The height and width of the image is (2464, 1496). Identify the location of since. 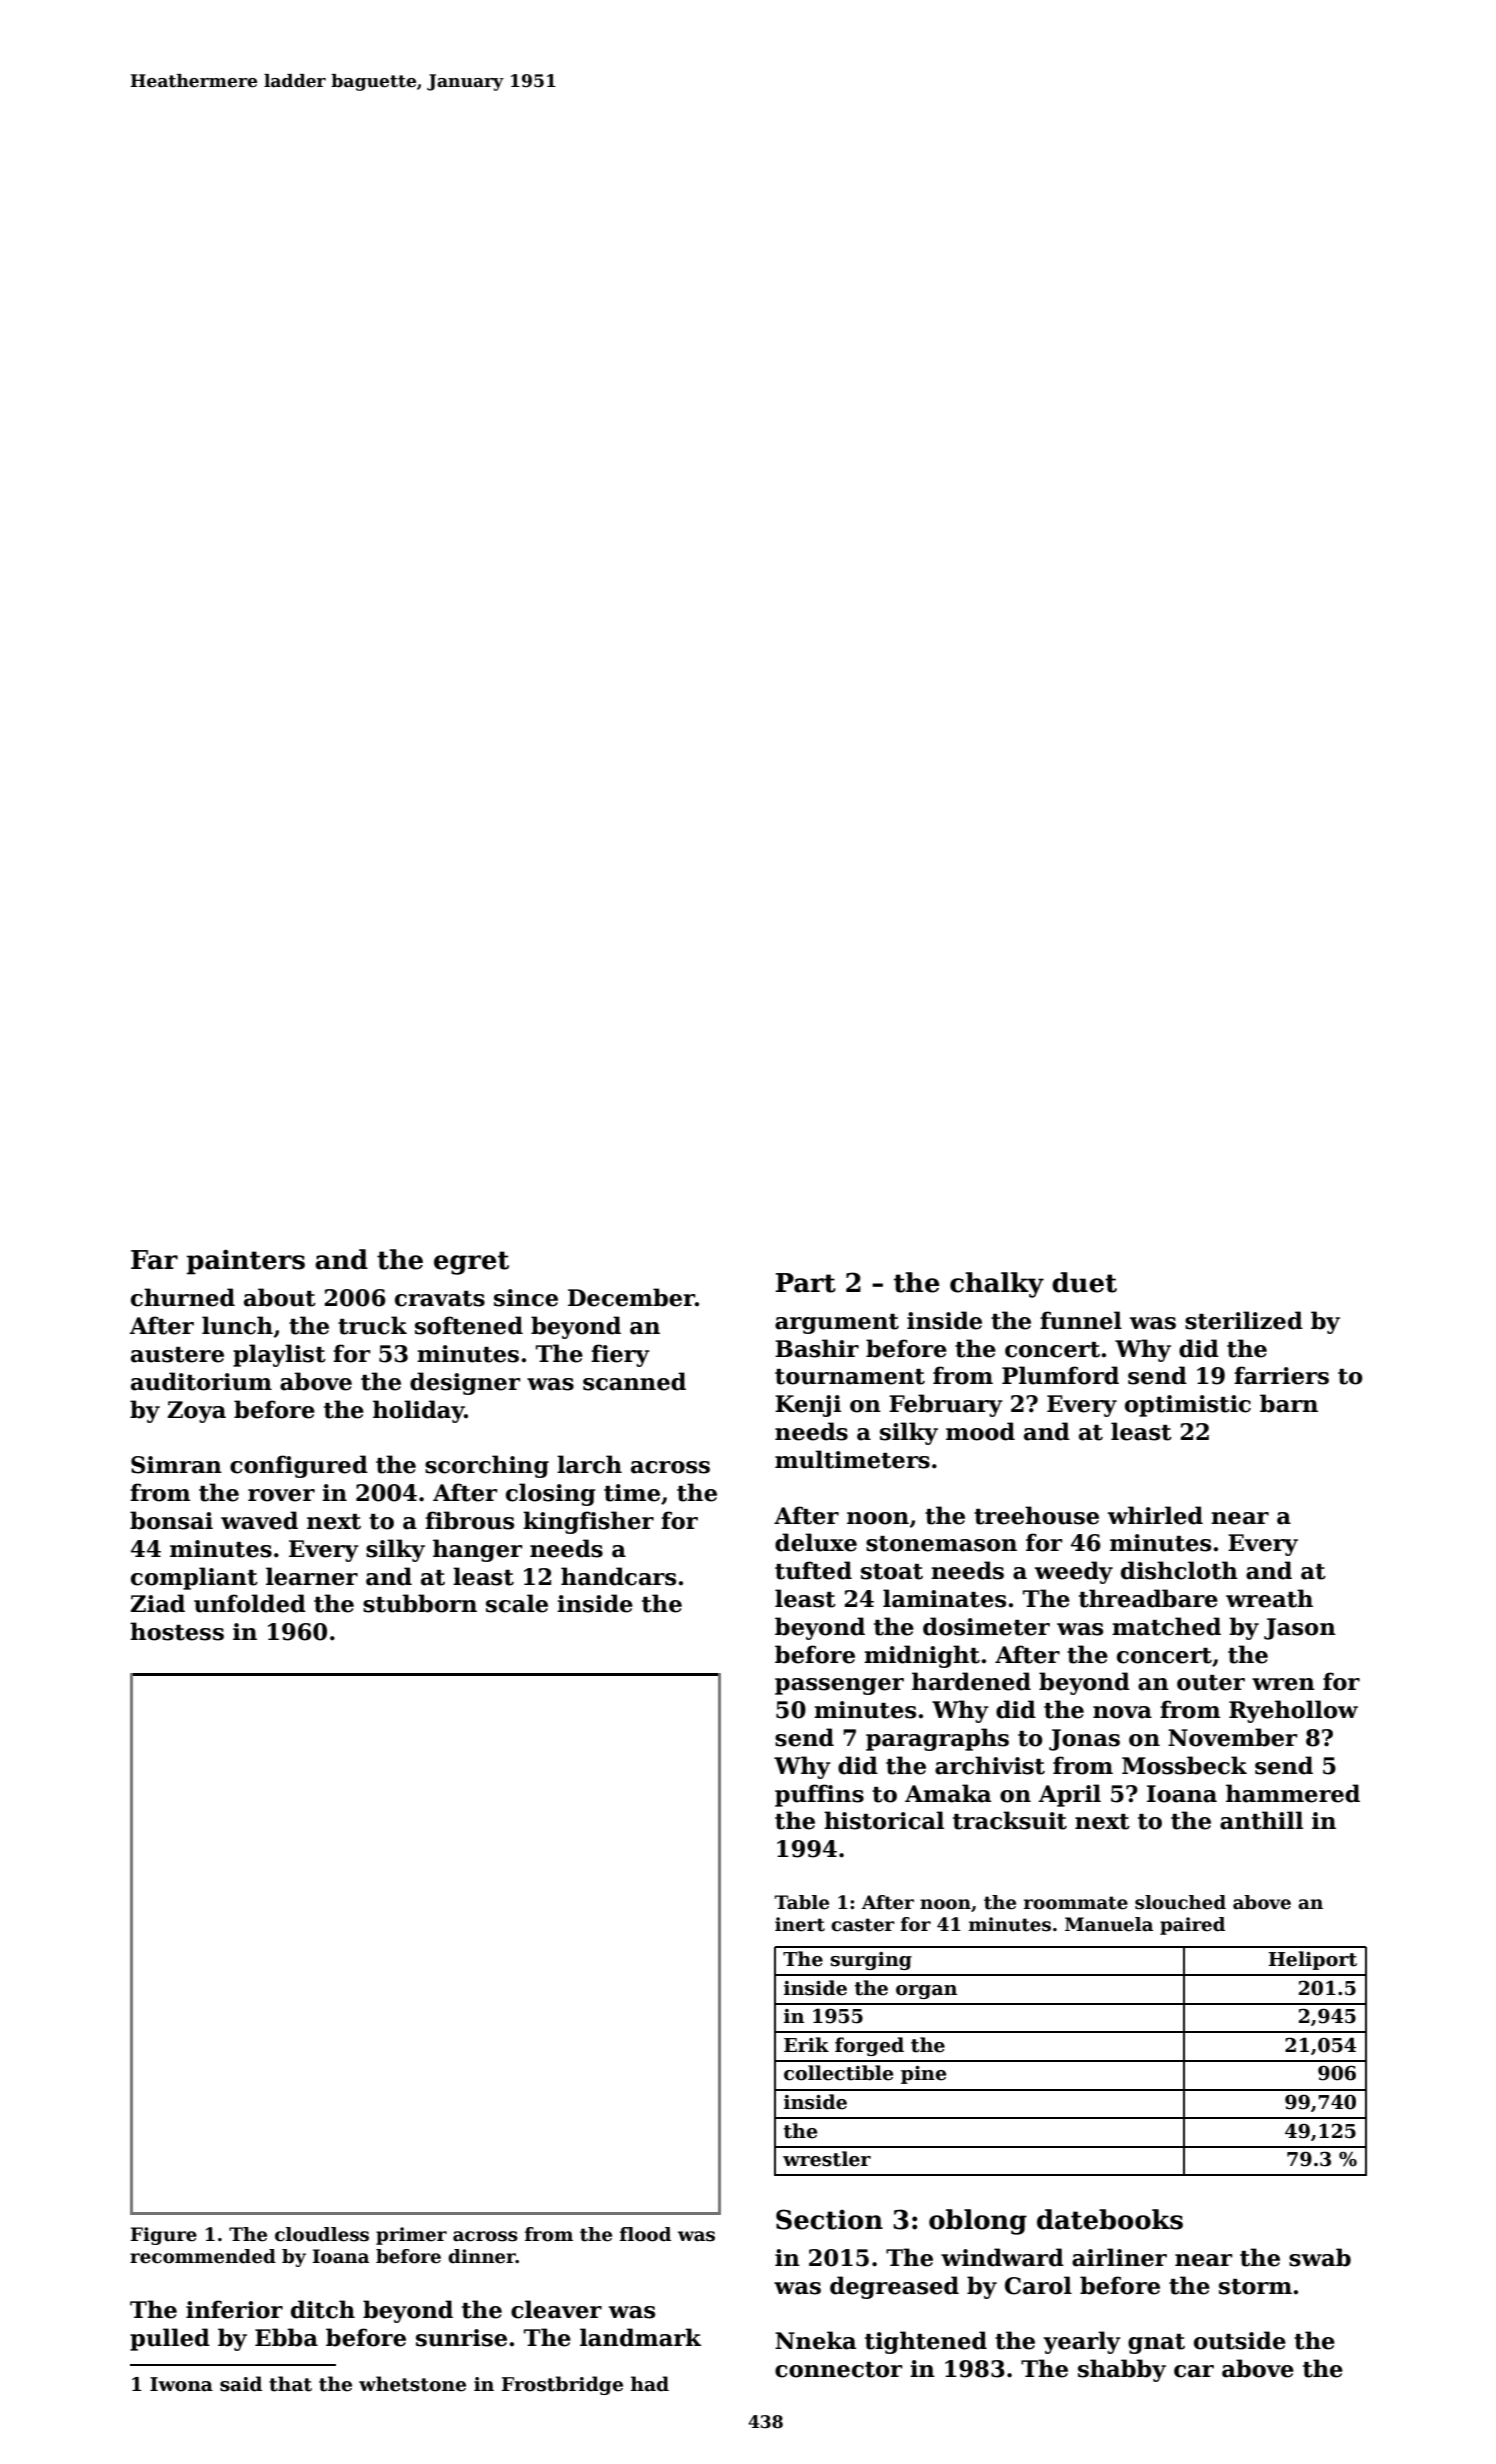
(526, 1298).
